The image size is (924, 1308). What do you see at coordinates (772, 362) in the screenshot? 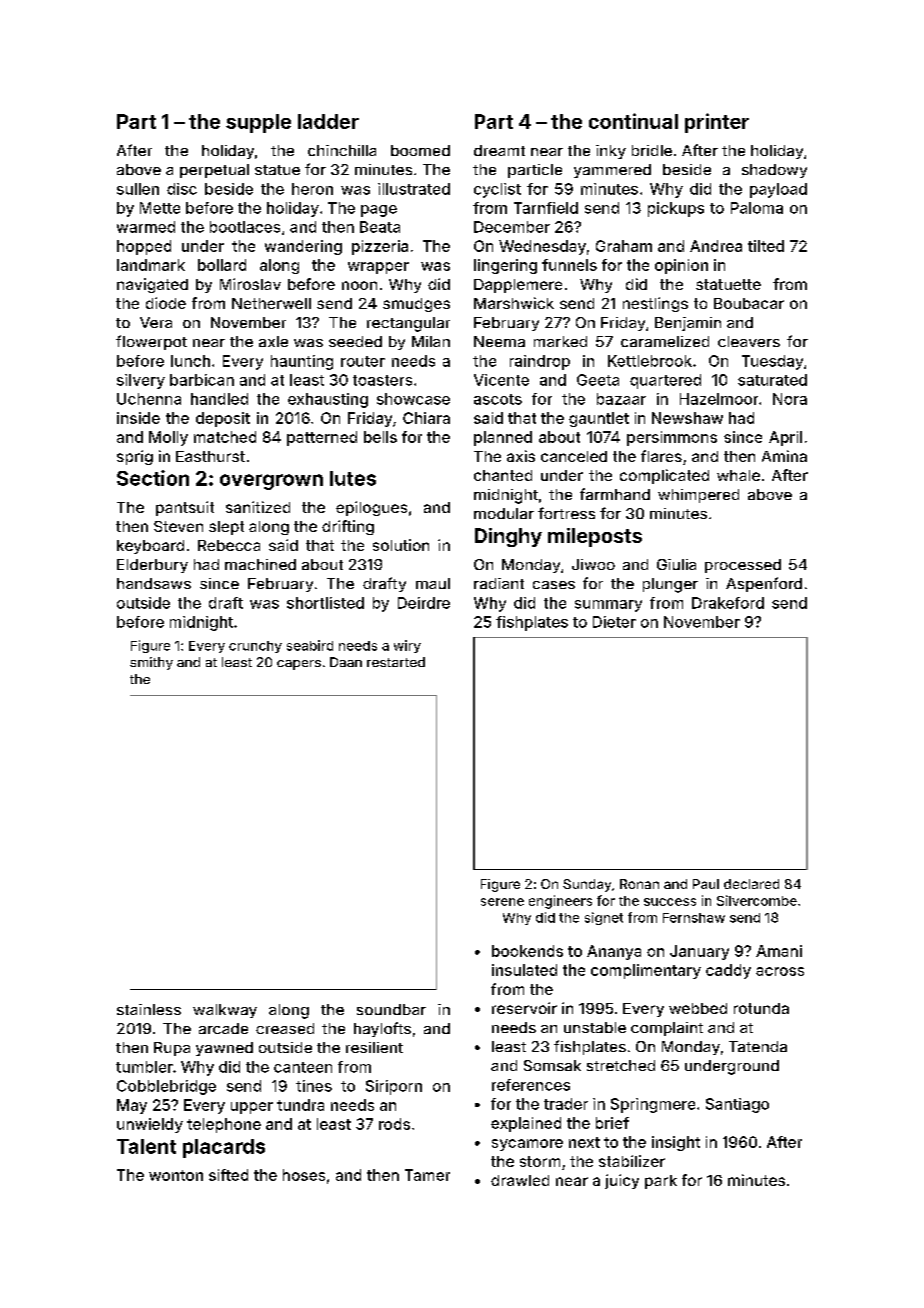
I see `Tuesday` at bounding box center [772, 362].
